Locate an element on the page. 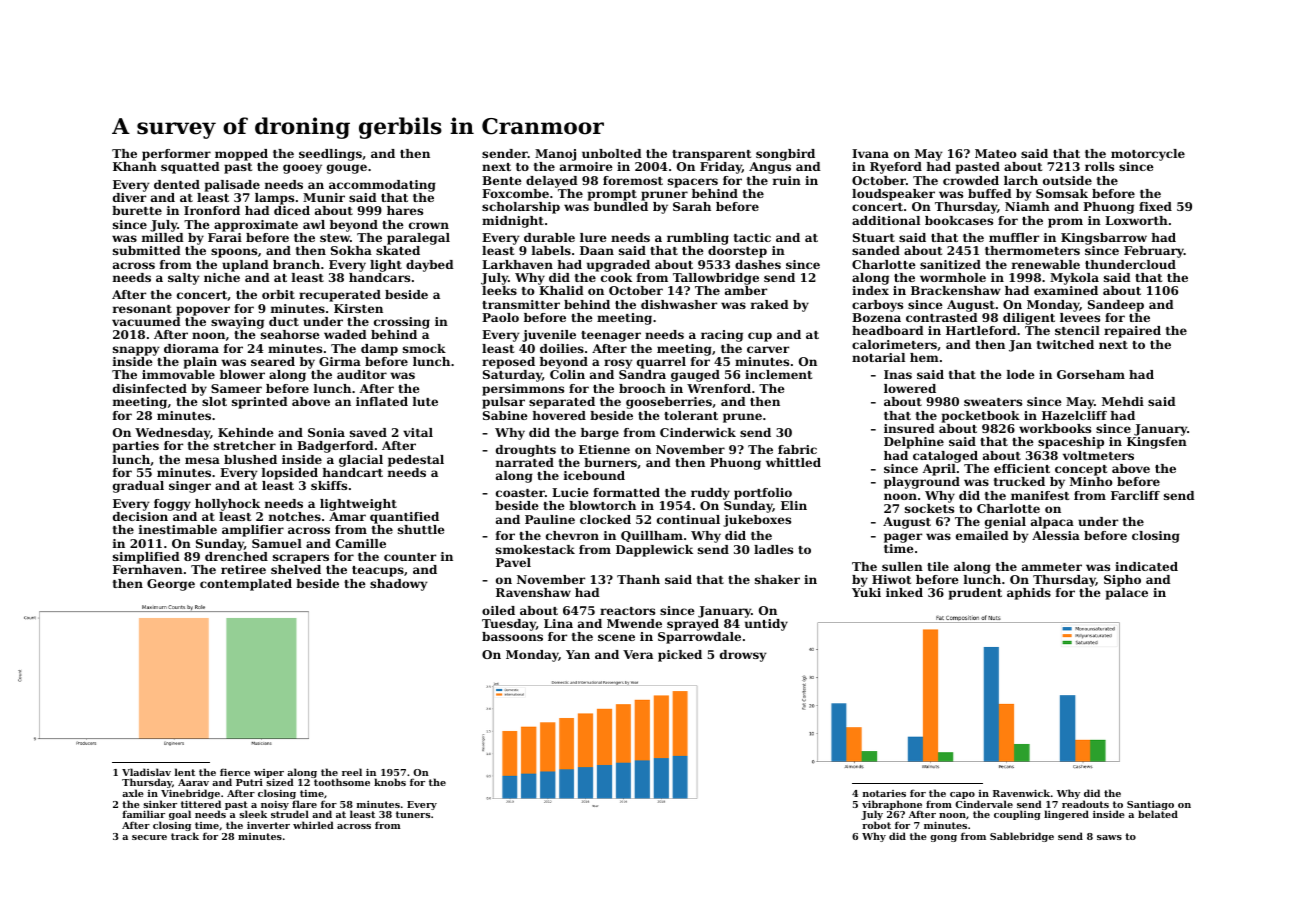 The height and width of the image is (924, 1308). inverter is located at coordinates (268, 825).
